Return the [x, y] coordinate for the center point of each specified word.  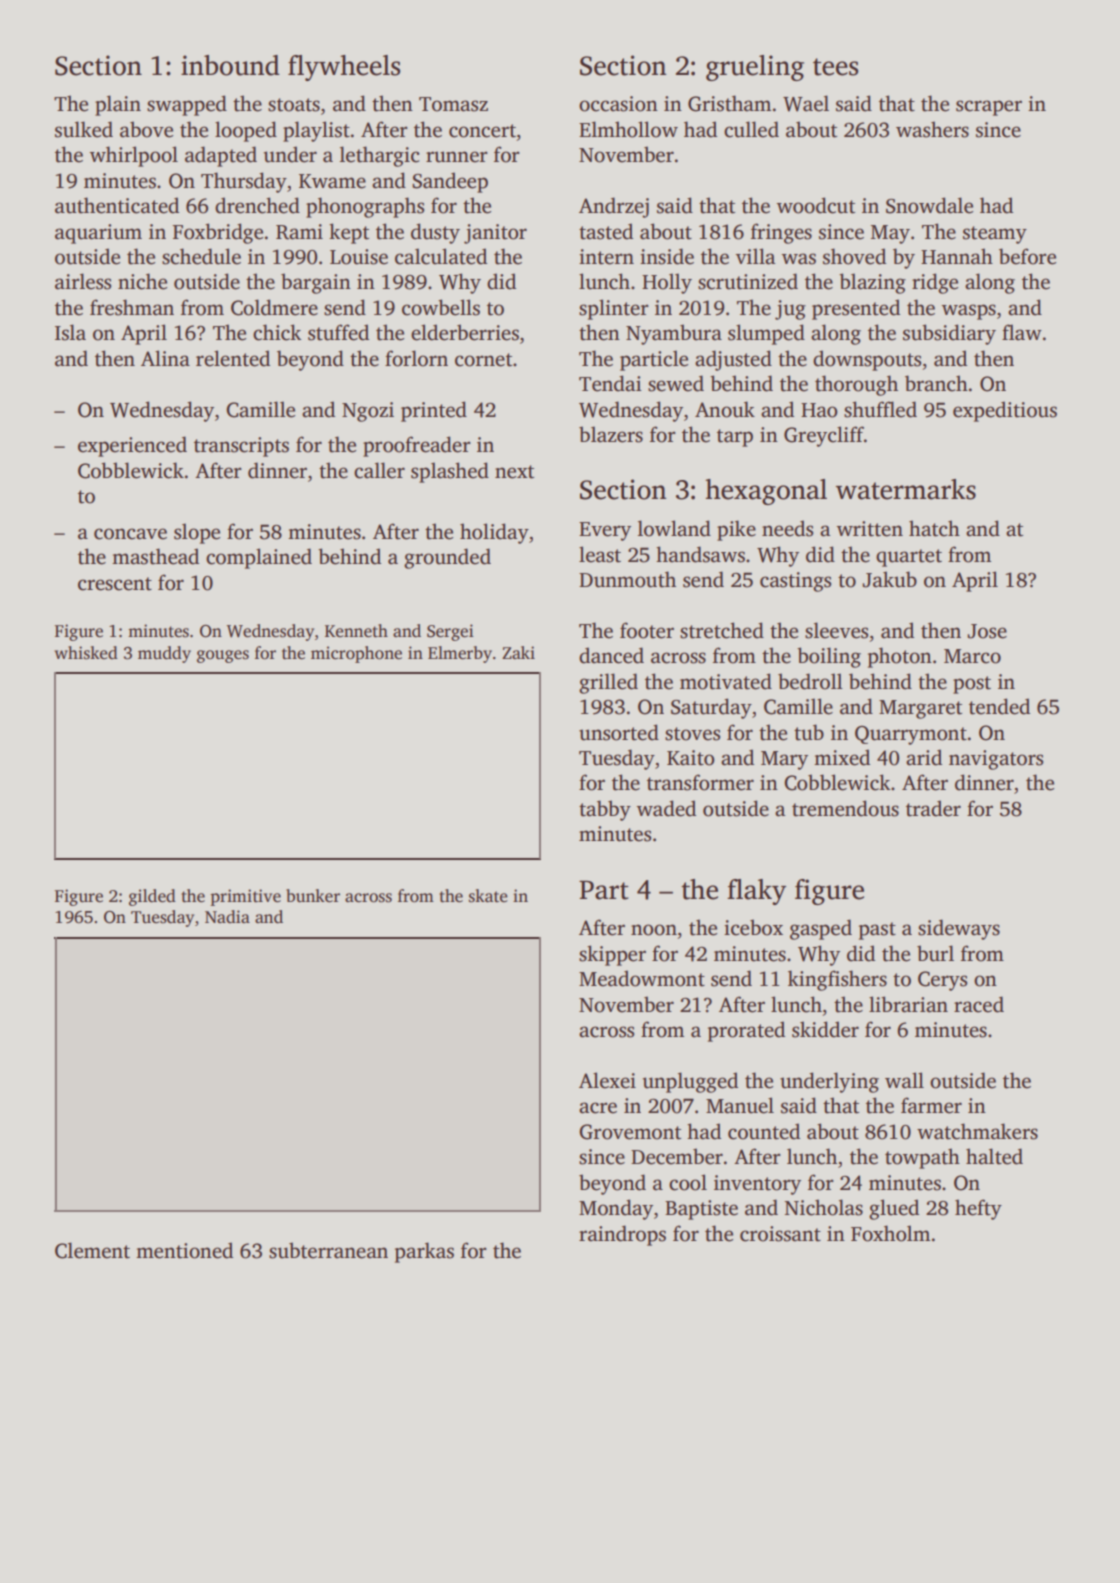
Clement [92, 1250]
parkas [424, 1252]
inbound [230, 65]
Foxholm [890, 1233]
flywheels [344, 68]
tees [835, 67]
